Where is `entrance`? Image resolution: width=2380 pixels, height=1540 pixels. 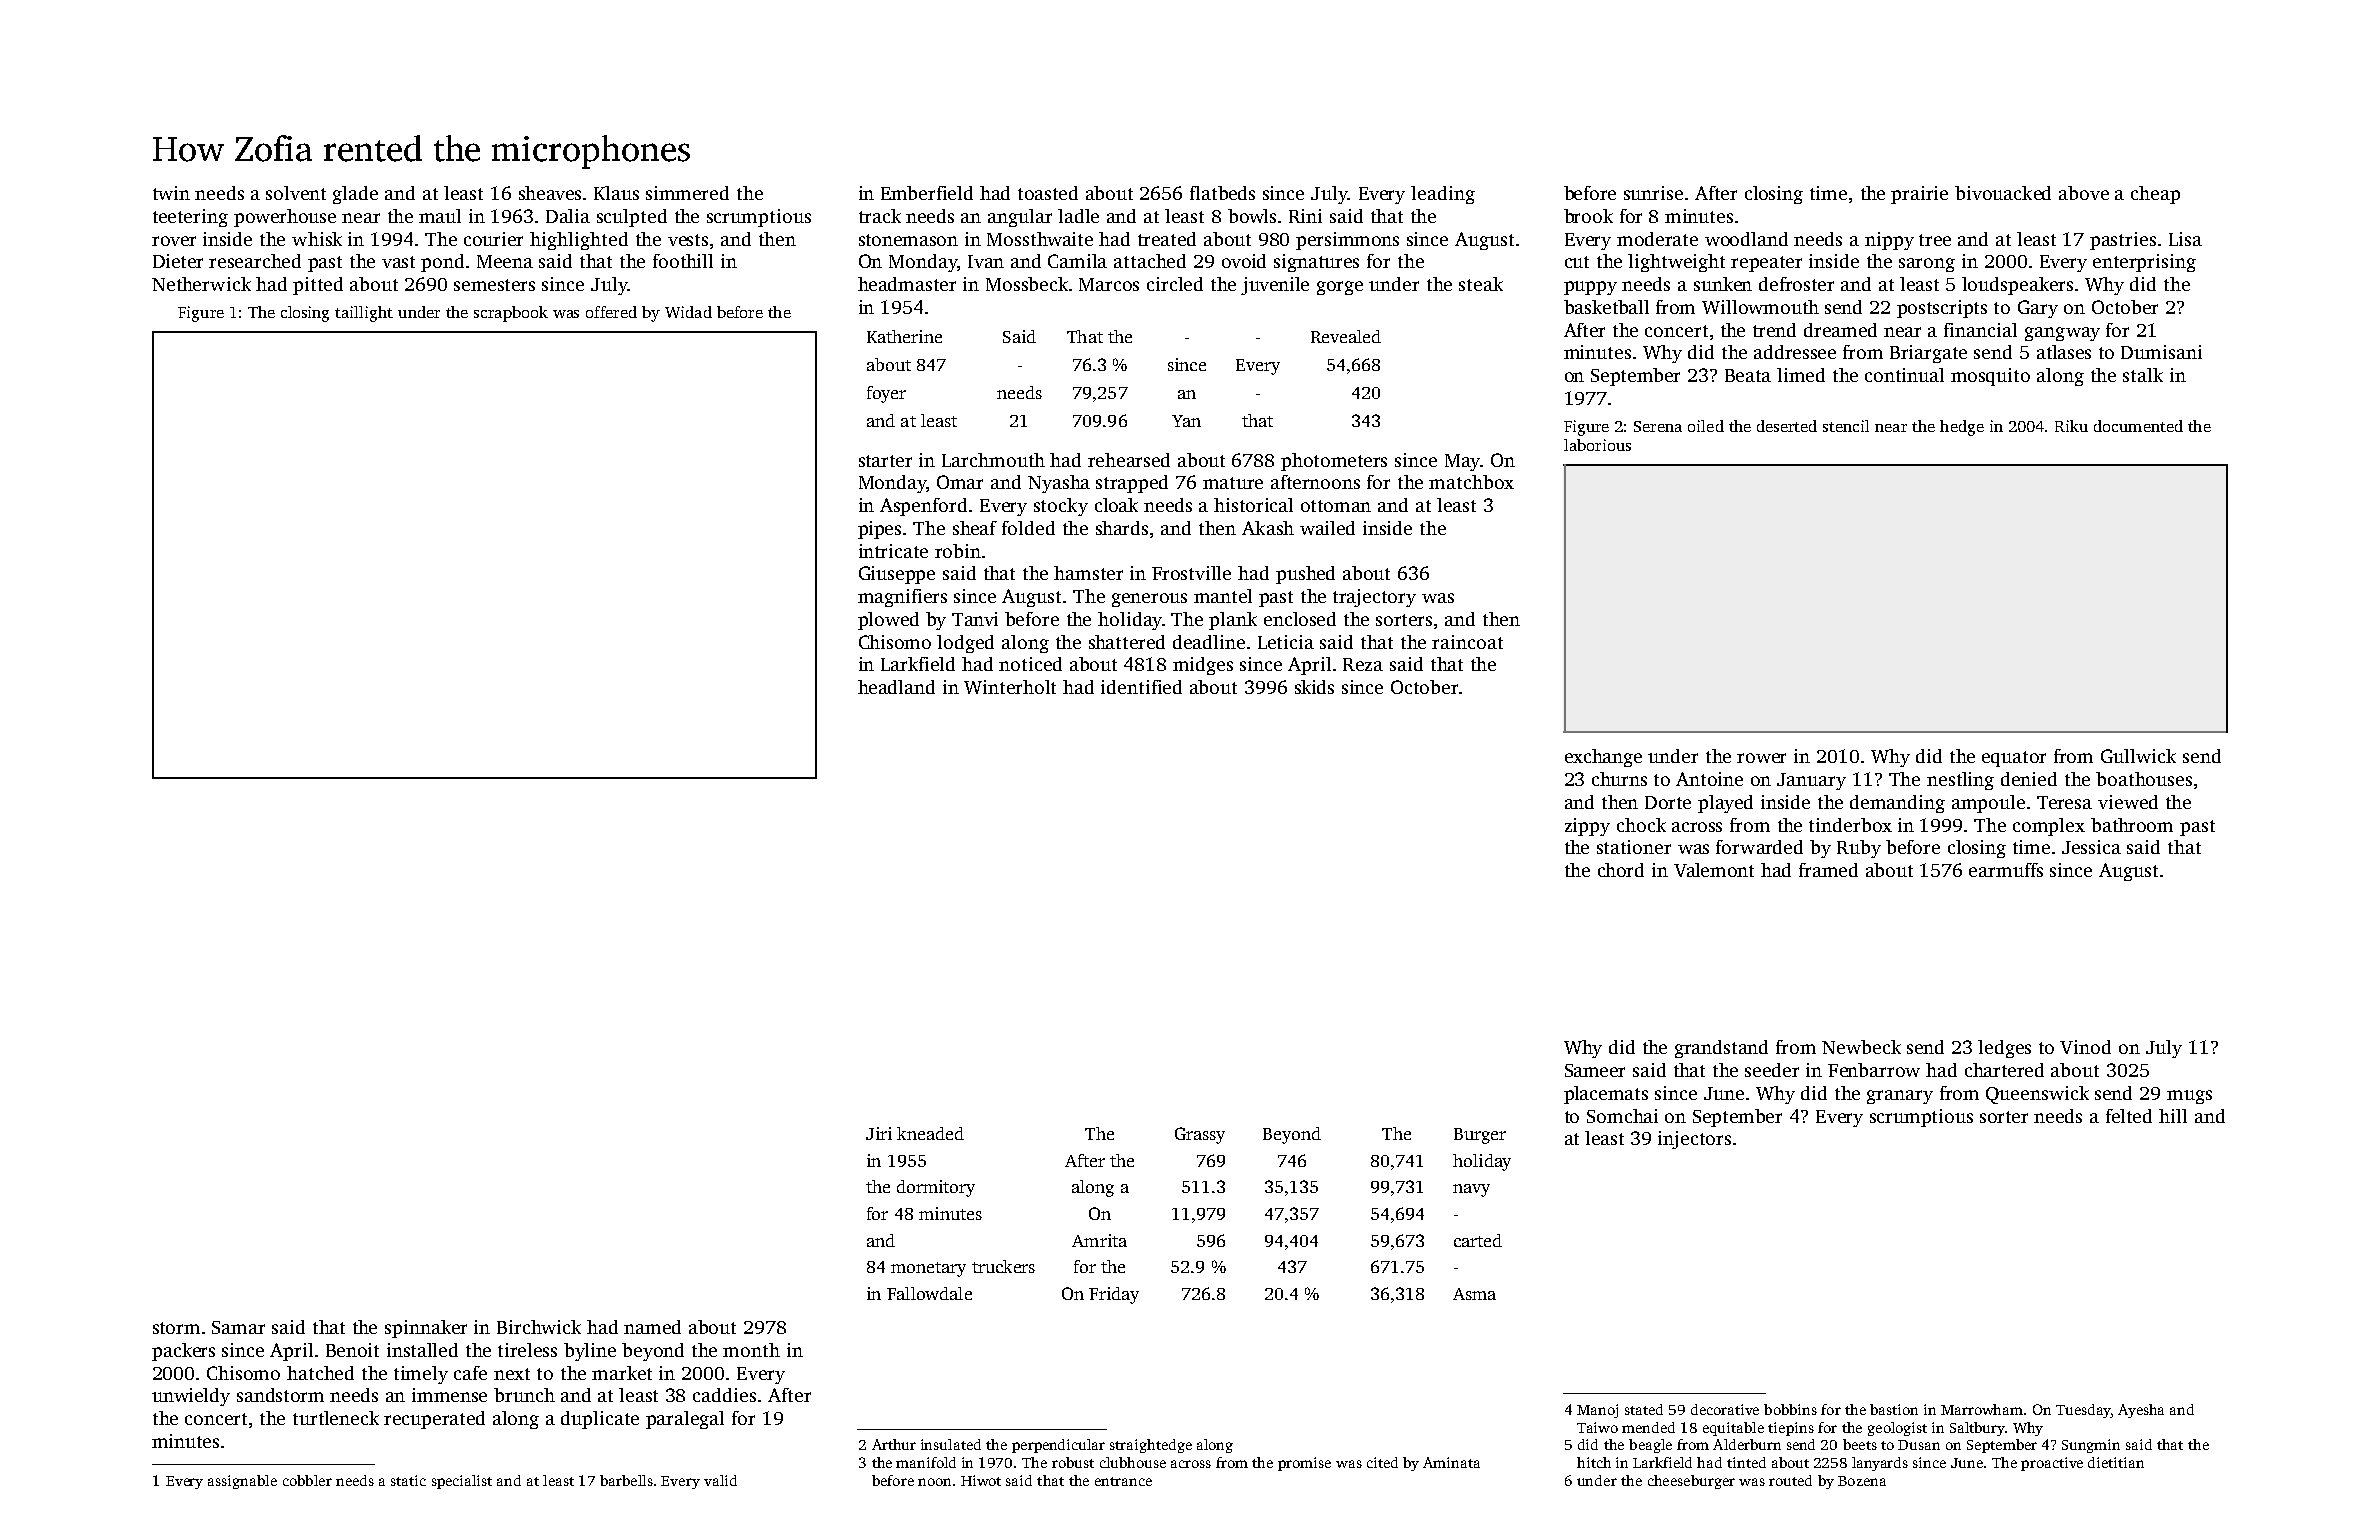
entrance is located at coordinates (1123, 1481).
